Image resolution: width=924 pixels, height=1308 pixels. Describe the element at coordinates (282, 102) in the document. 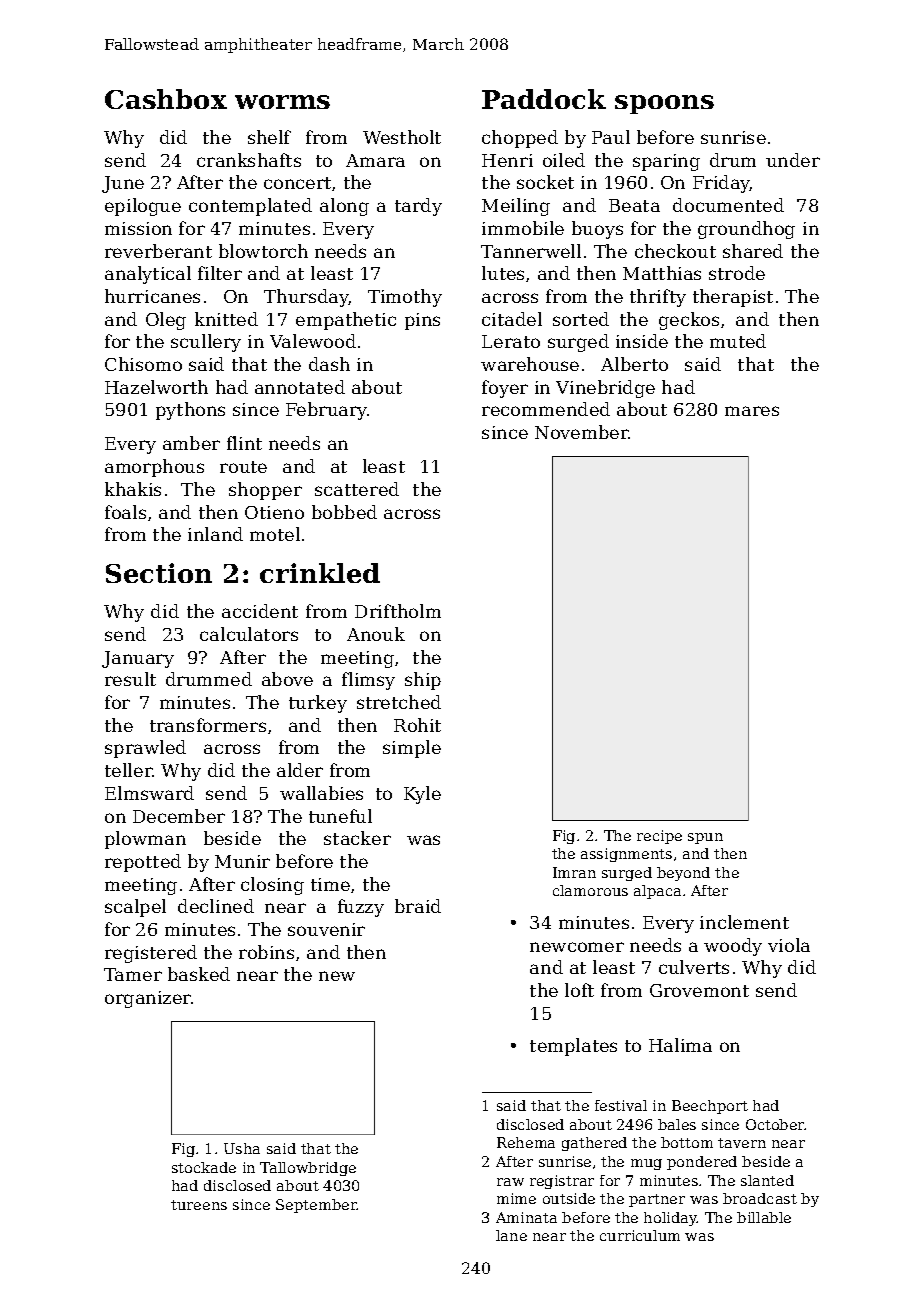

I see `worms` at that location.
